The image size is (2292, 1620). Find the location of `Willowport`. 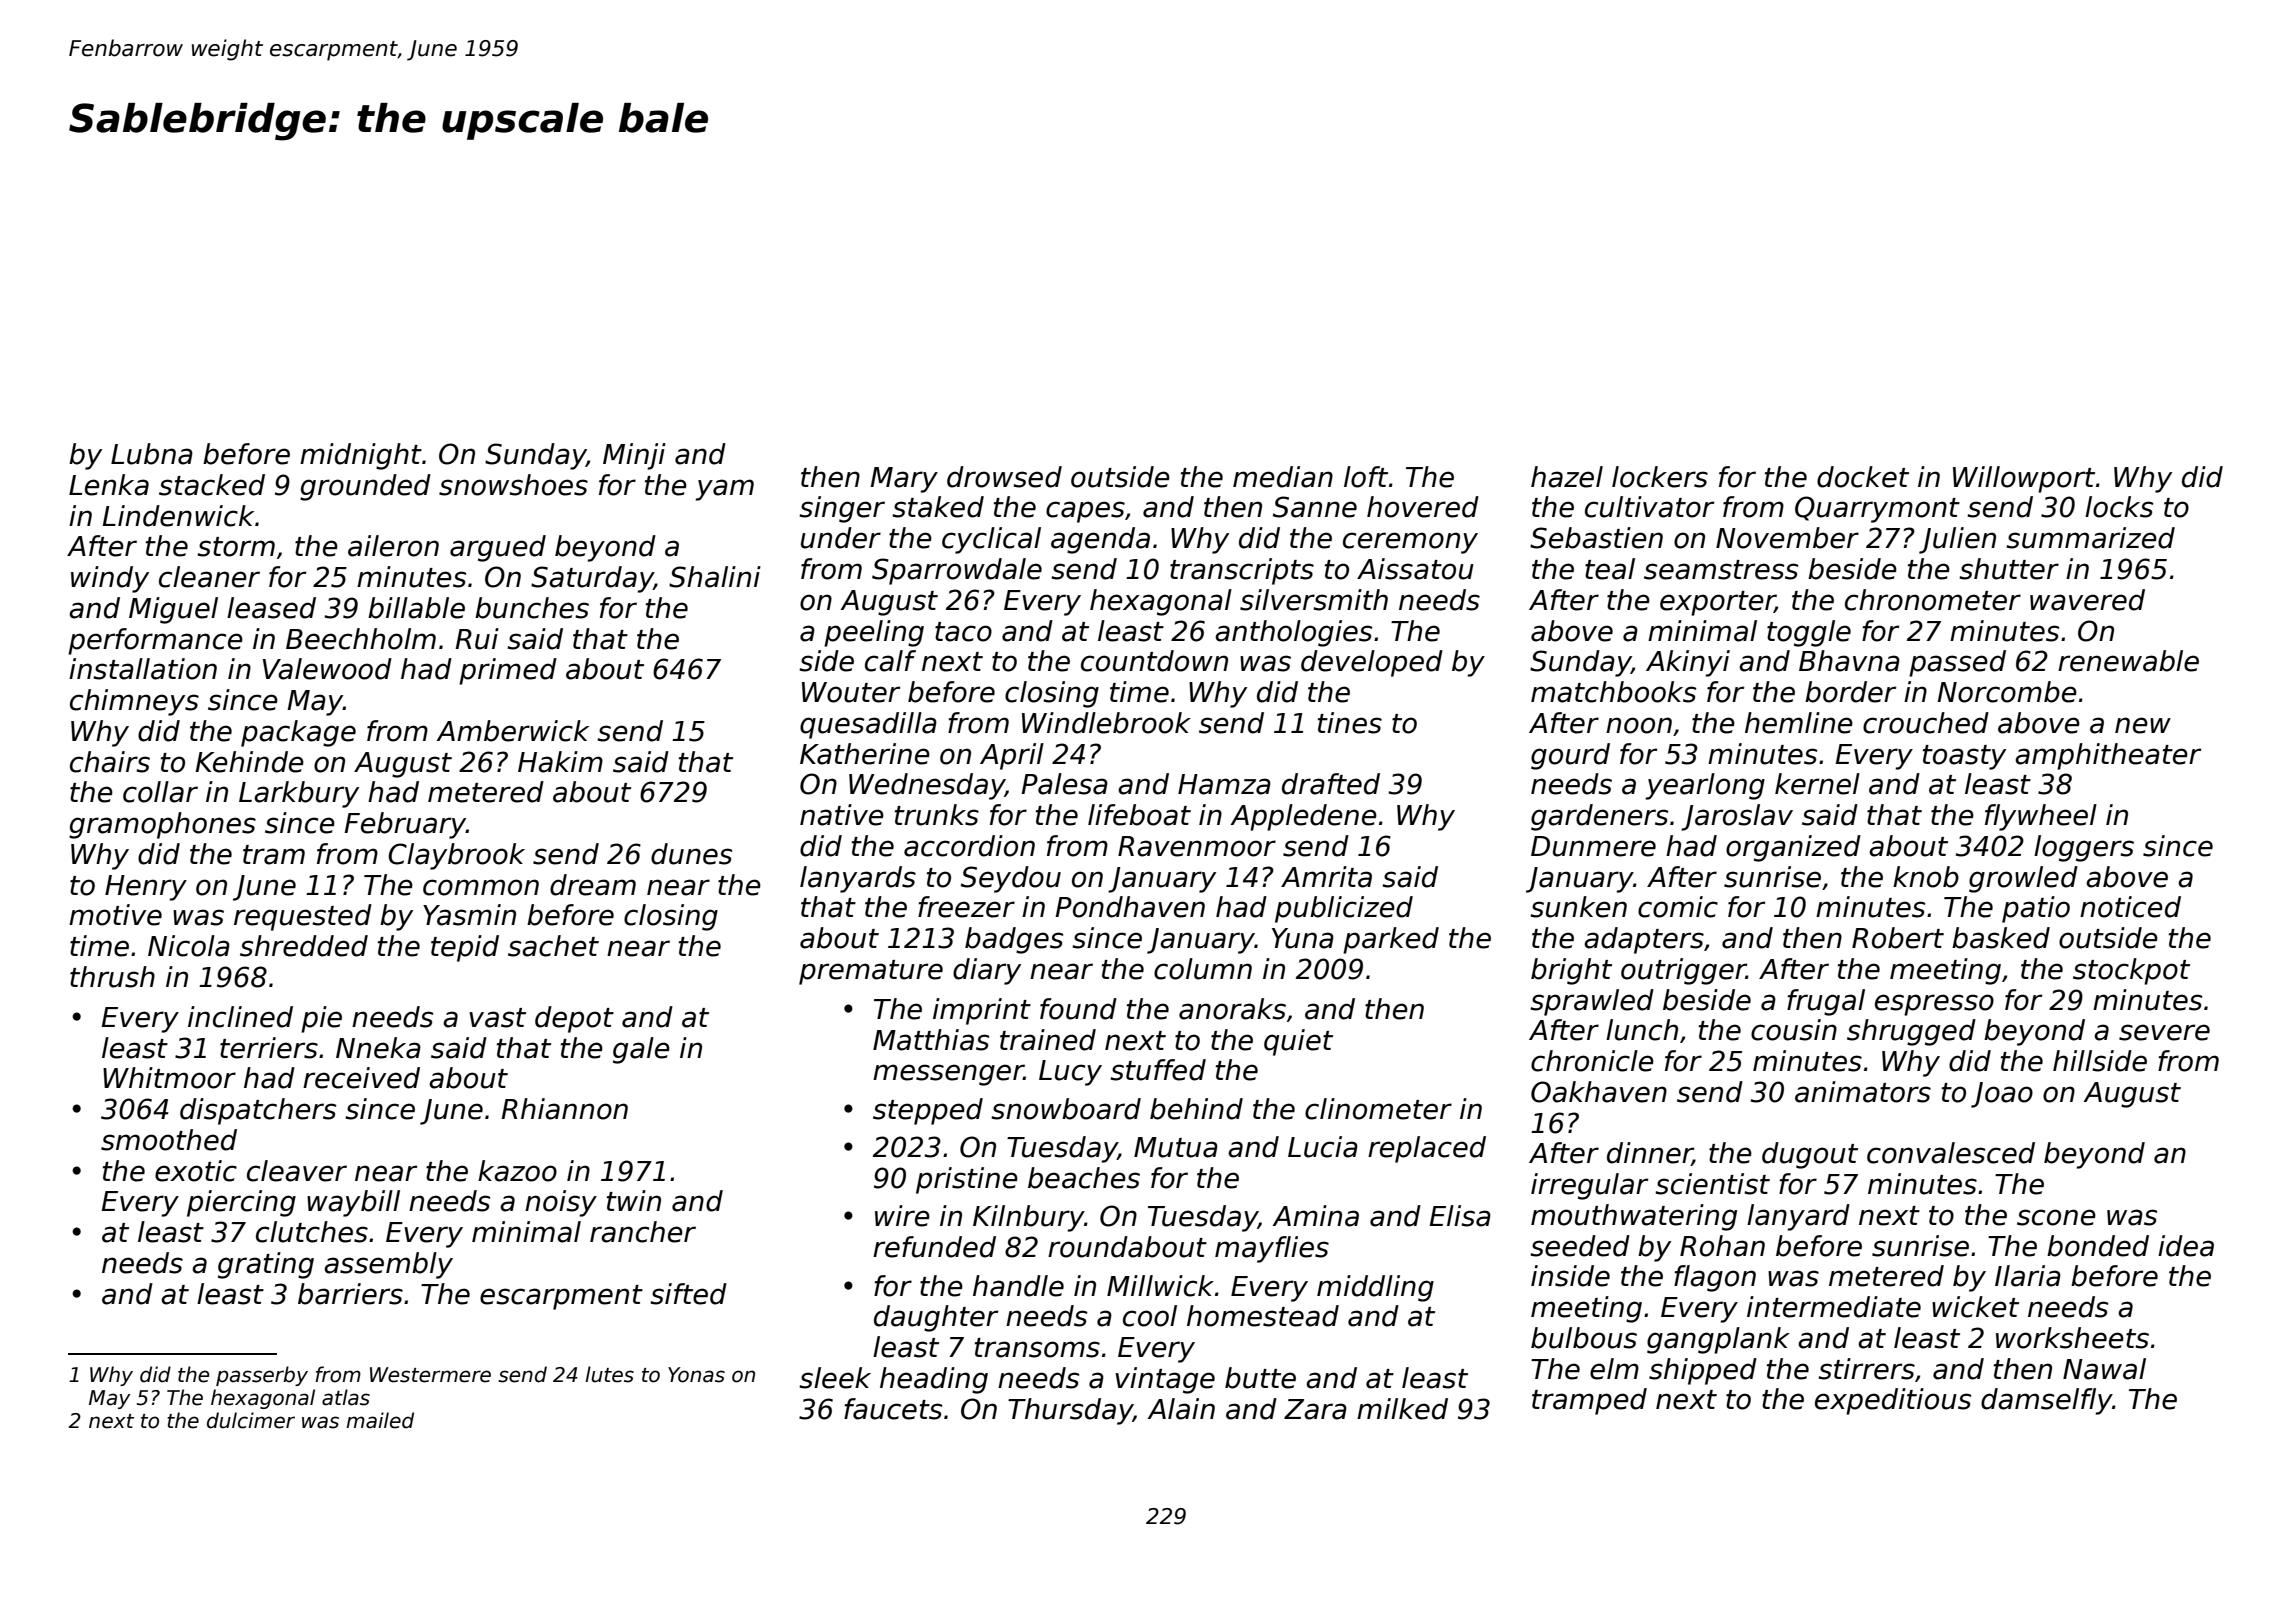

Willowport is located at coordinates (2024, 479).
